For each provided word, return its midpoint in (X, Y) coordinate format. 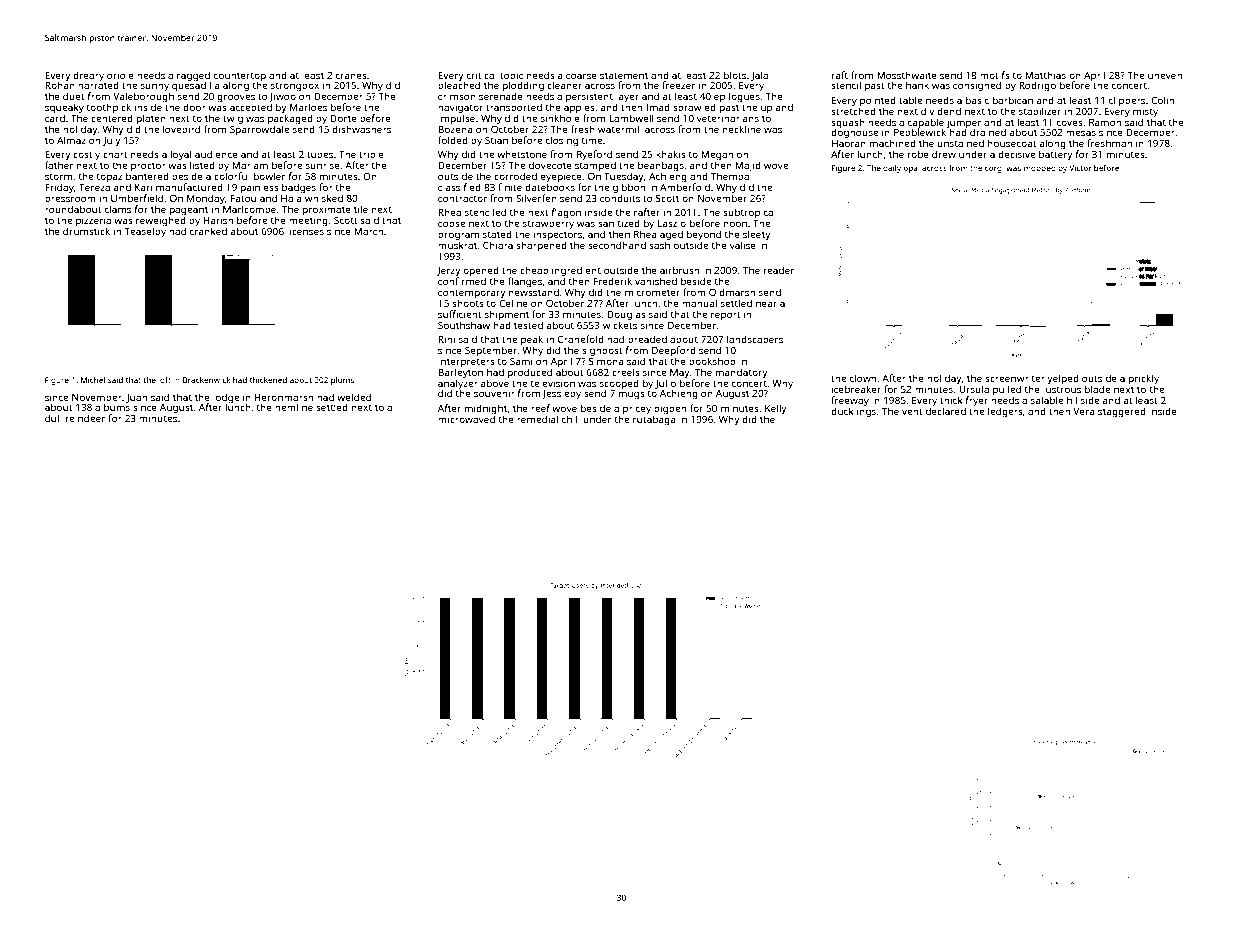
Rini (446, 339)
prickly (1144, 379)
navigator (460, 108)
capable (926, 123)
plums (342, 381)
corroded (515, 176)
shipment (507, 315)
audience (216, 154)
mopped (1040, 169)
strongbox (295, 86)
